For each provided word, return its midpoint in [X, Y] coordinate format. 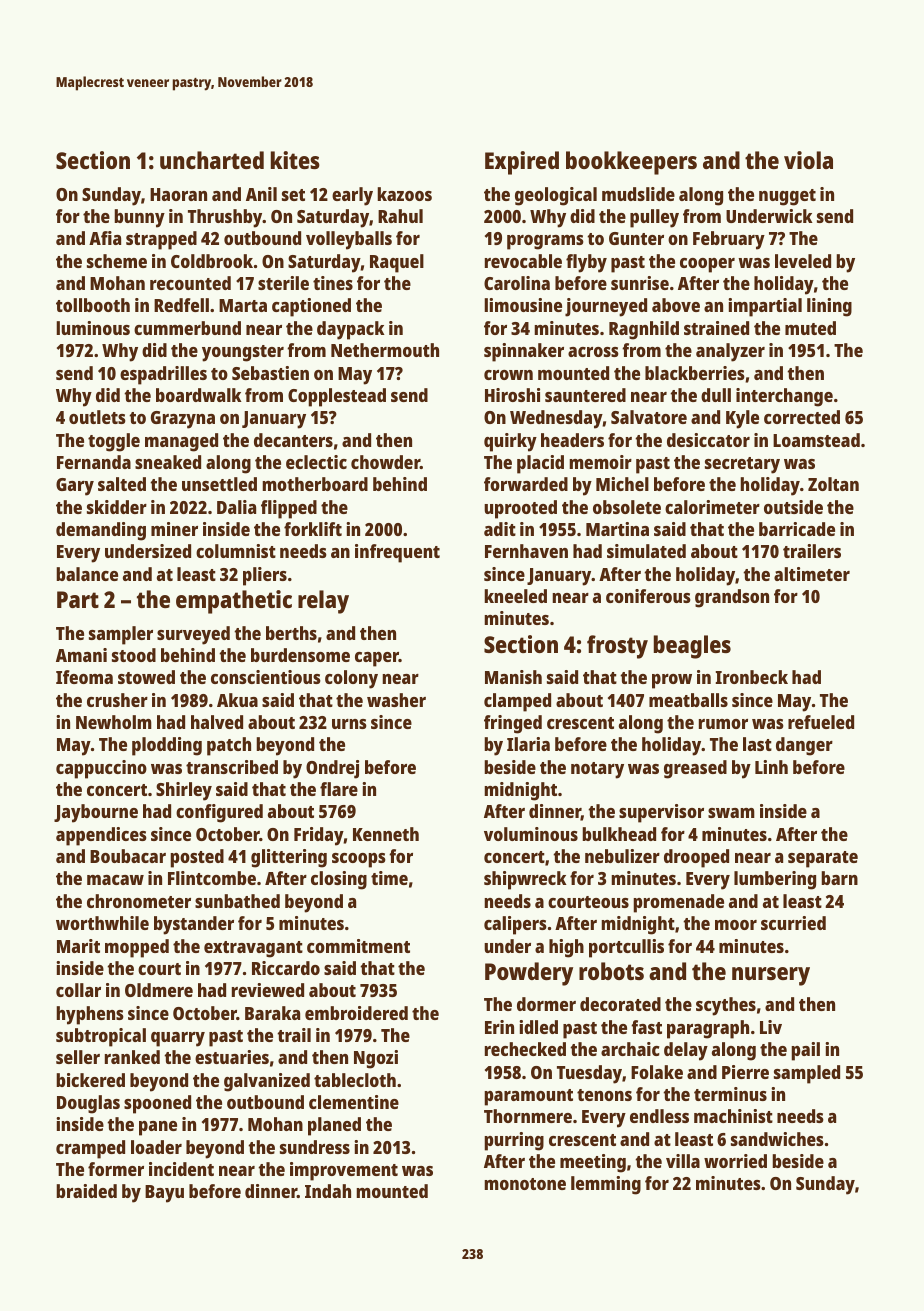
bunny [139, 218]
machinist [733, 1116]
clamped [517, 702]
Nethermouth [385, 350]
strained [716, 328]
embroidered [356, 1013]
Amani [81, 655]
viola [808, 160]
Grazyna [183, 420]
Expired [522, 163]
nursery [771, 976]
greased [695, 769]
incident [181, 1169]
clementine [354, 1102]
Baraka [272, 1013]
